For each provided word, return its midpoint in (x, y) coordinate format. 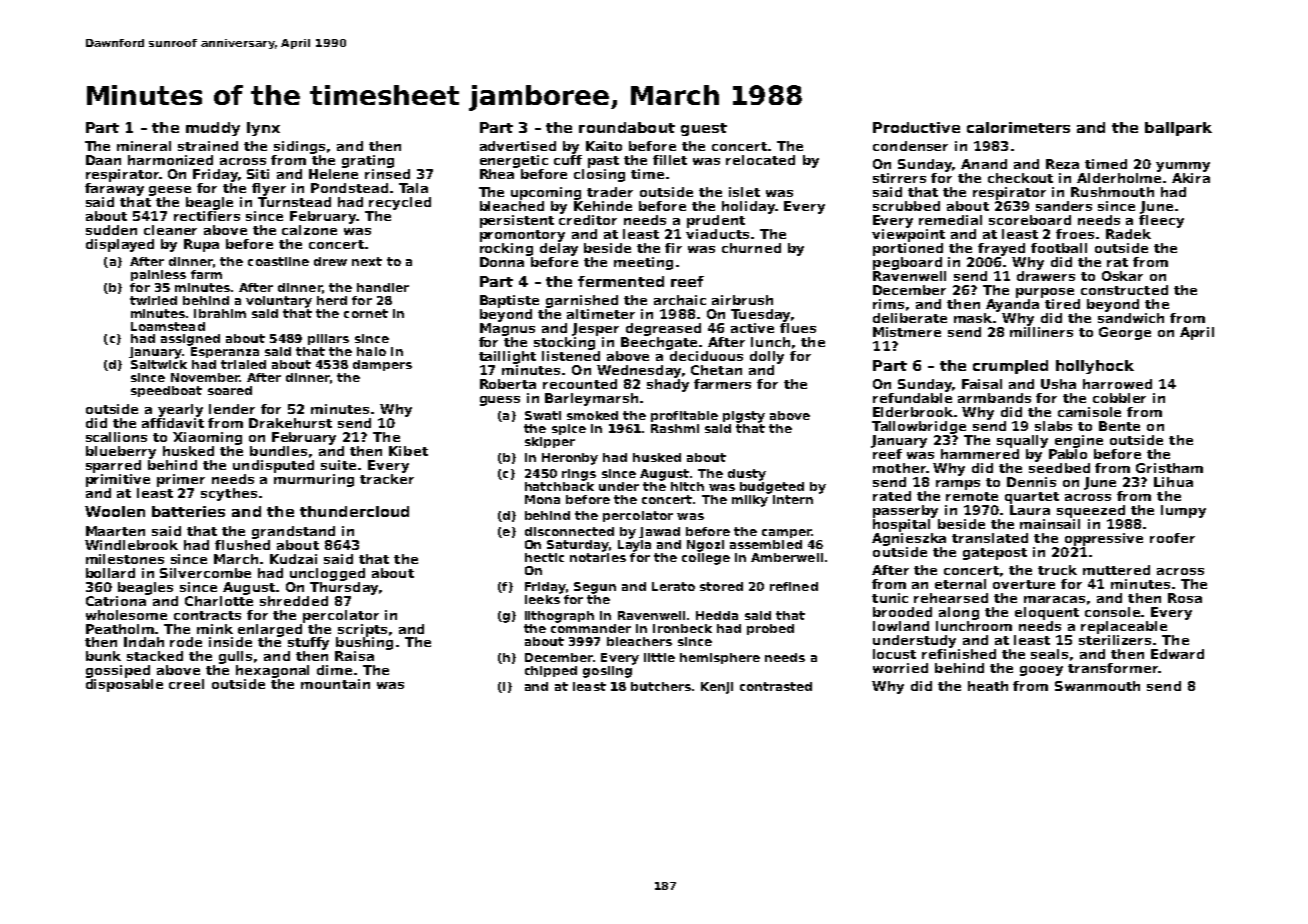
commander (591, 628)
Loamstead (168, 326)
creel (186, 684)
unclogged (327, 574)
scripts (362, 630)
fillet (670, 160)
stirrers (899, 178)
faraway (114, 189)
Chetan (716, 370)
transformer (1113, 668)
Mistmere (907, 332)
